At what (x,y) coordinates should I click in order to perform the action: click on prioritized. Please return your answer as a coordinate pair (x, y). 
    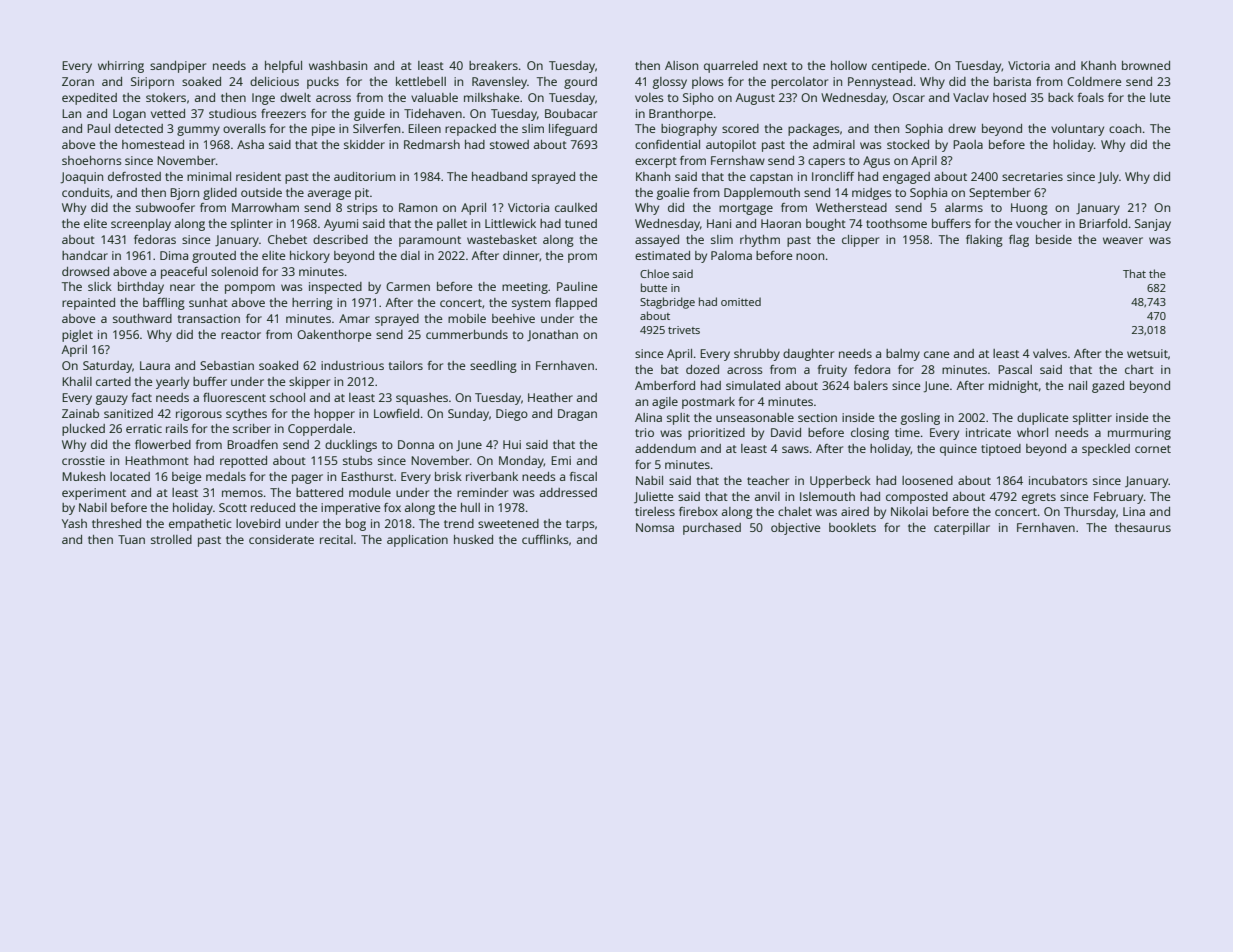
    Looking at the image, I should click on (716, 434).
